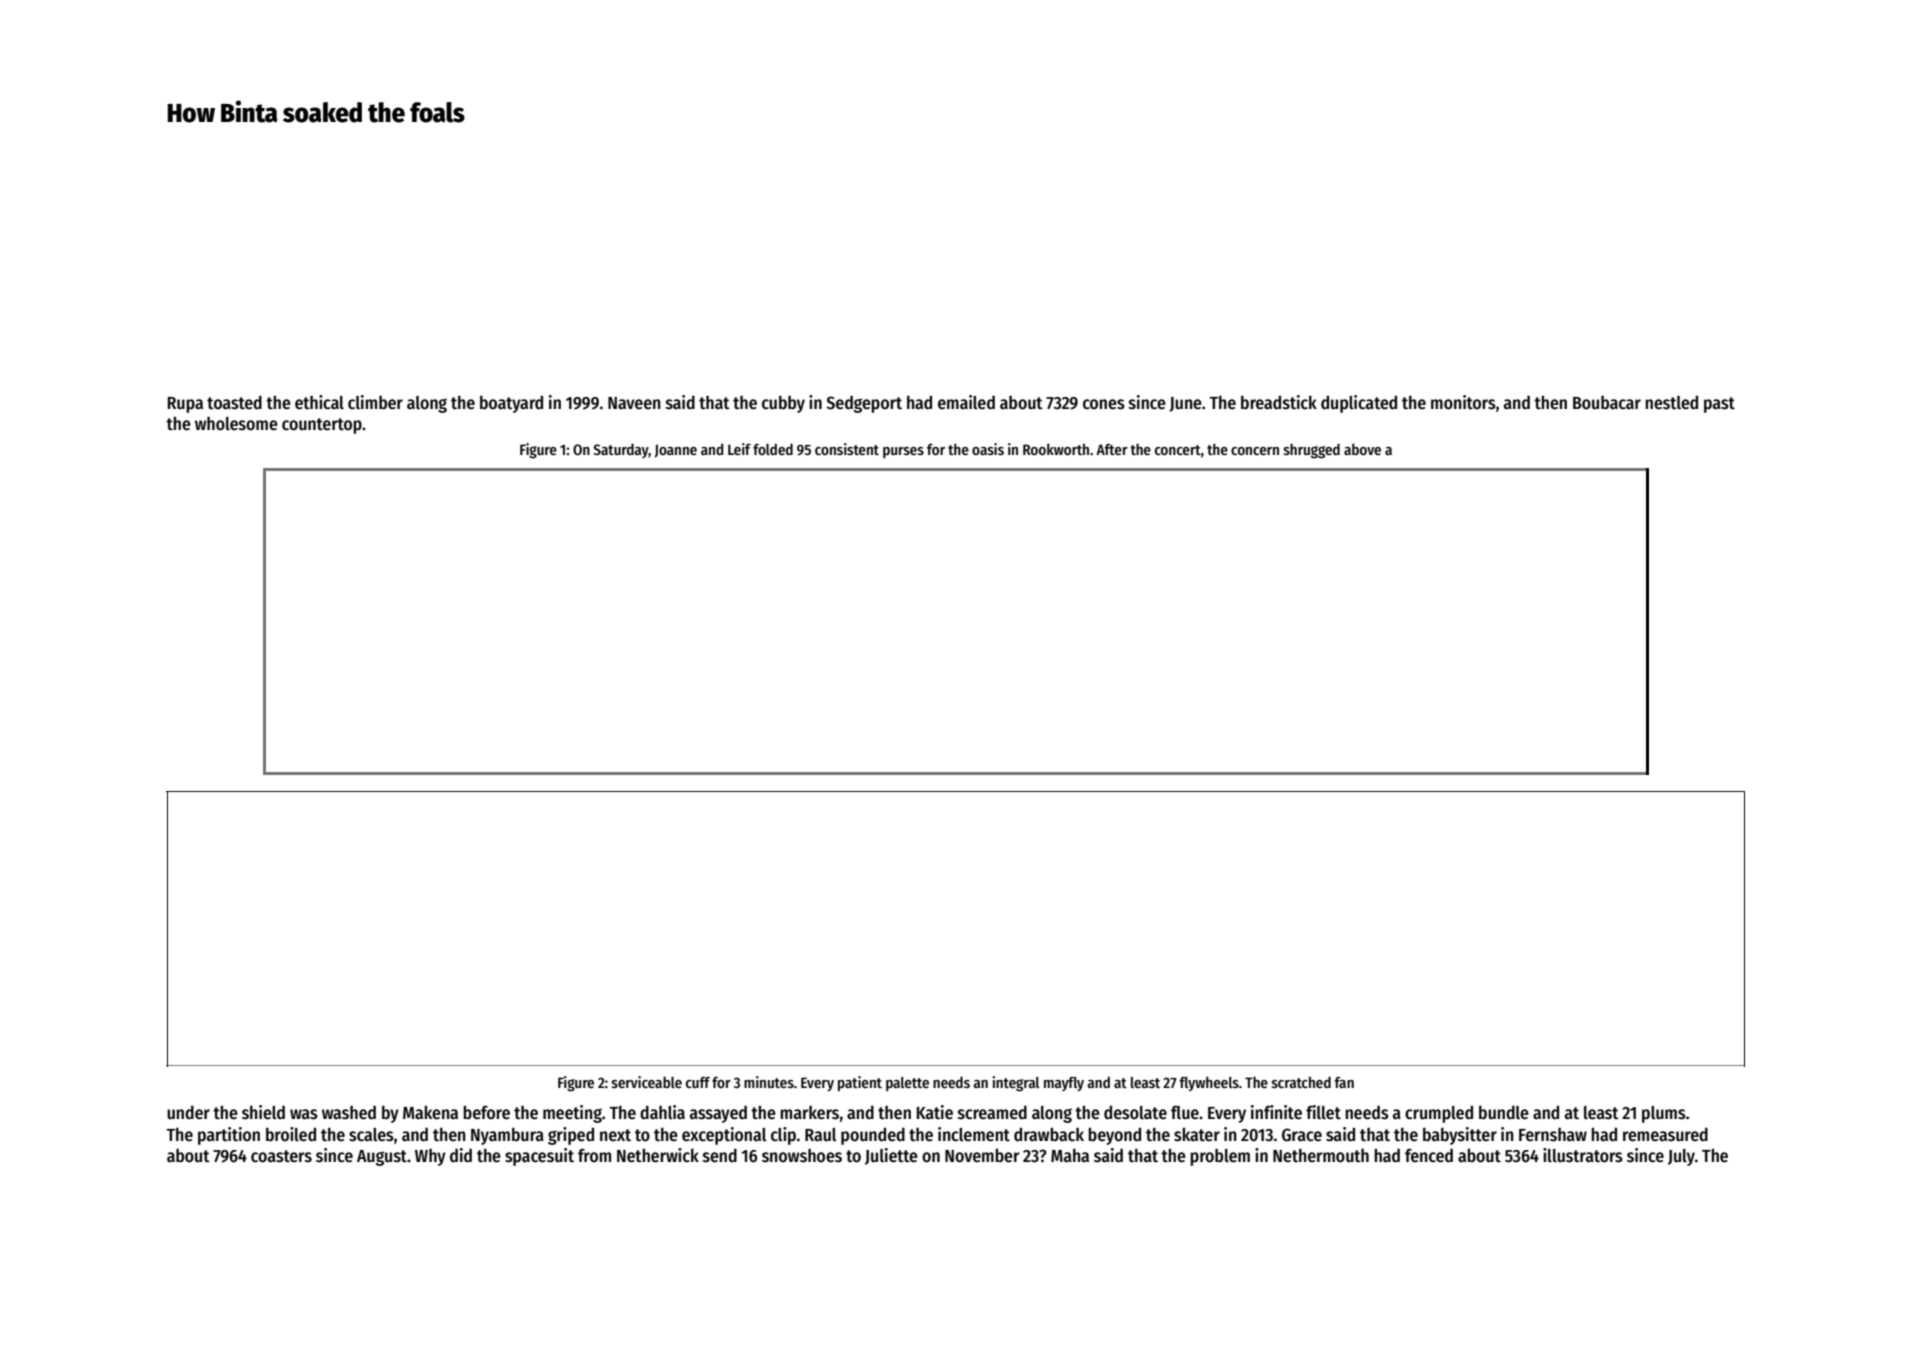 This screenshot has height=1352, width=1912. Describe the element at coordinates (382, 1158) in the screenshot. I see `August` at that location.
